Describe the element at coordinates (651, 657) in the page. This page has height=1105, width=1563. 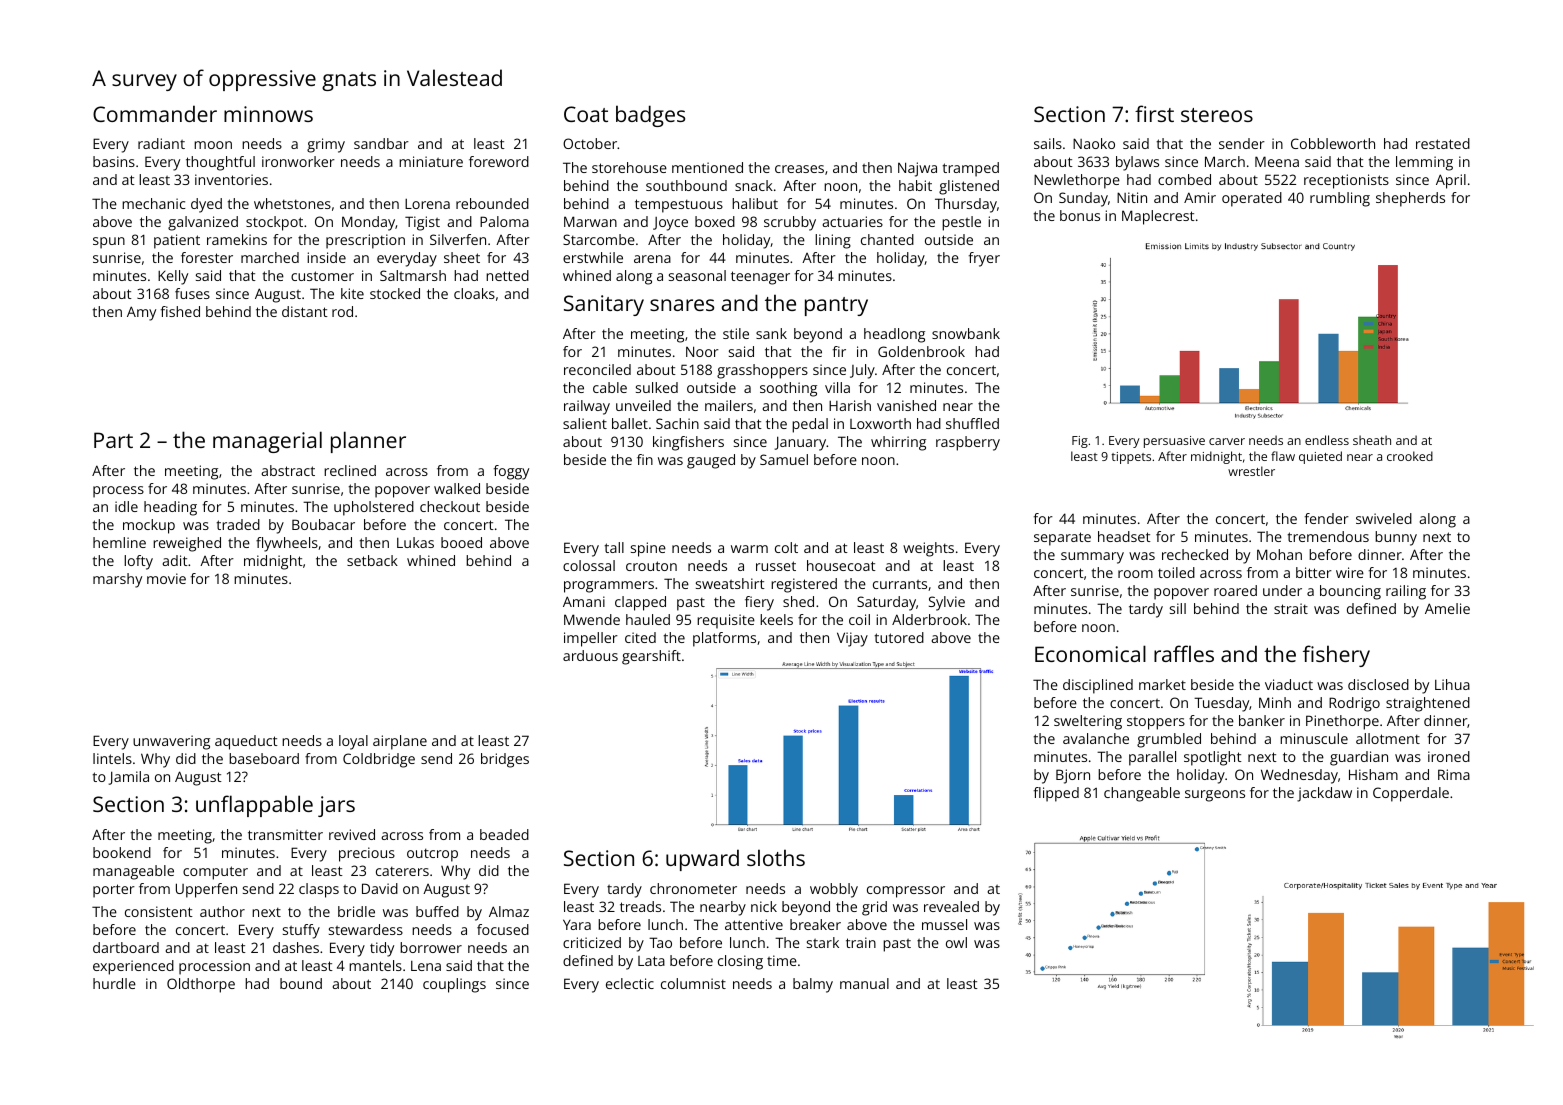
I see `gearshift` at that location.
